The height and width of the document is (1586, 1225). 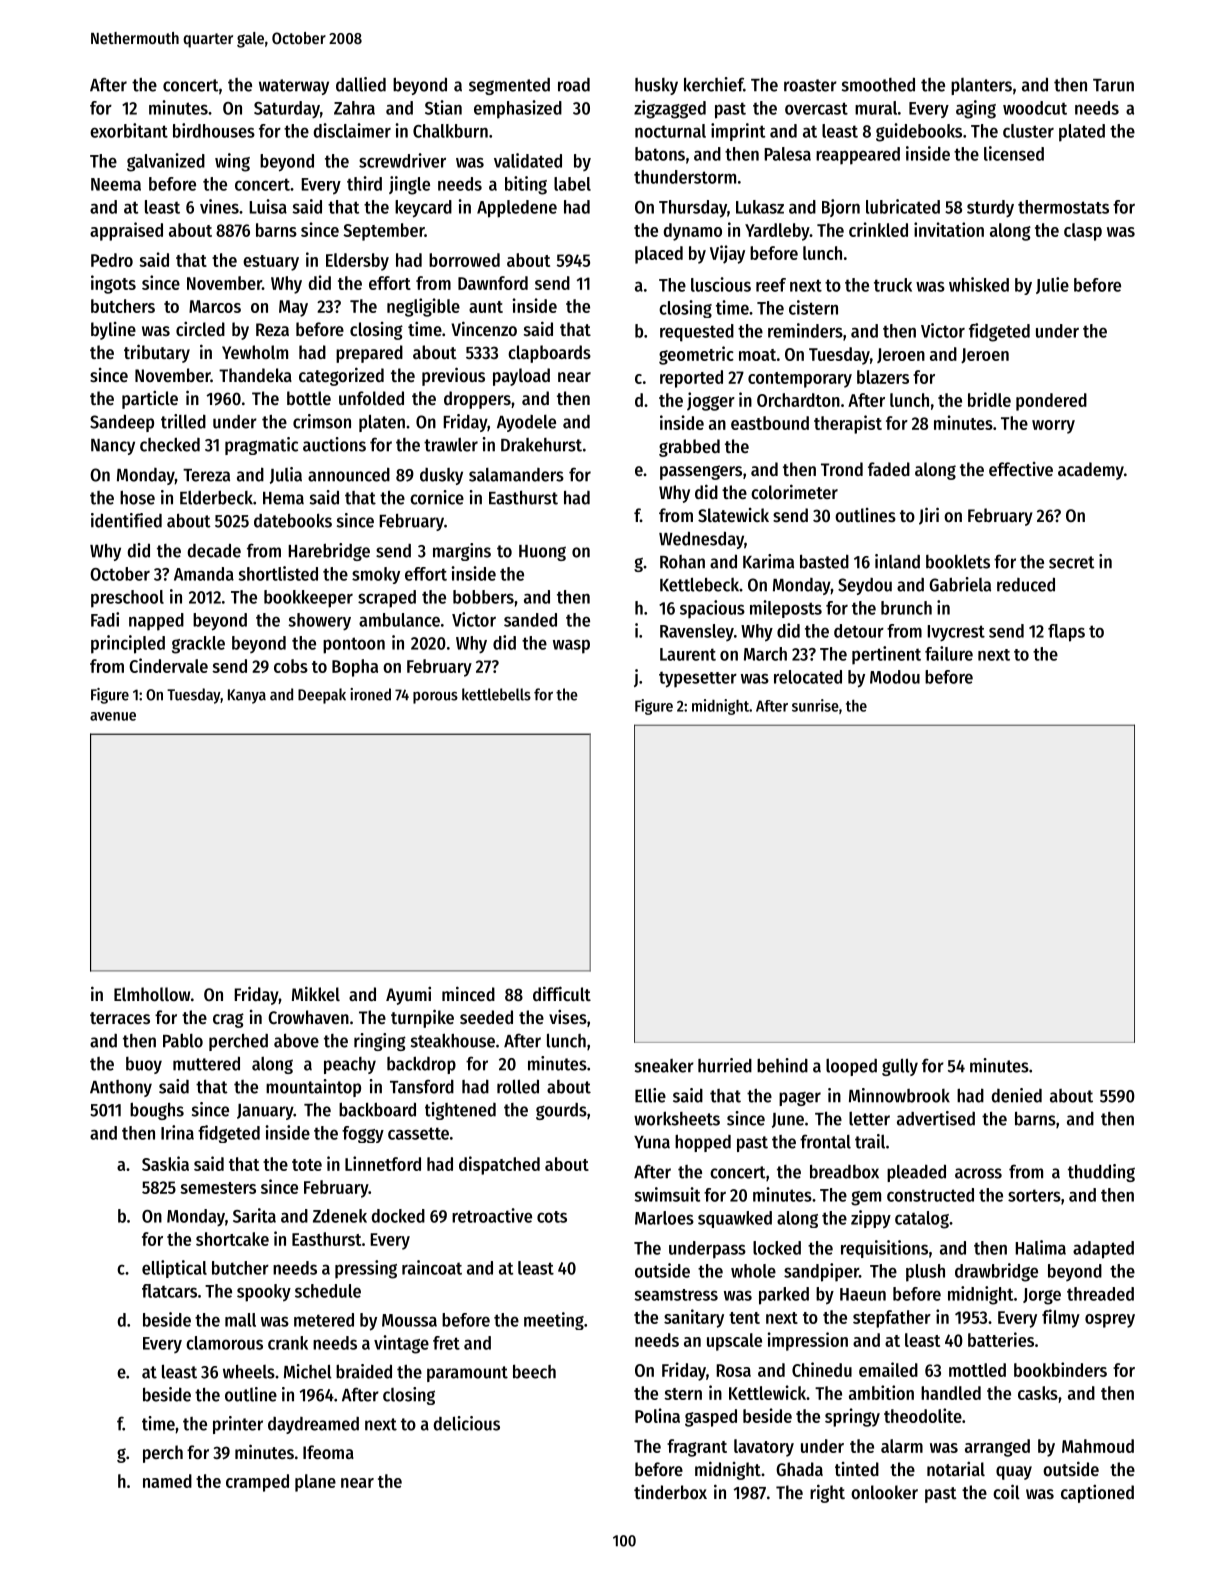 What do you see at coordinates (291, 666) in the document?
I see `cobs` at bounding box center [291, 666].
